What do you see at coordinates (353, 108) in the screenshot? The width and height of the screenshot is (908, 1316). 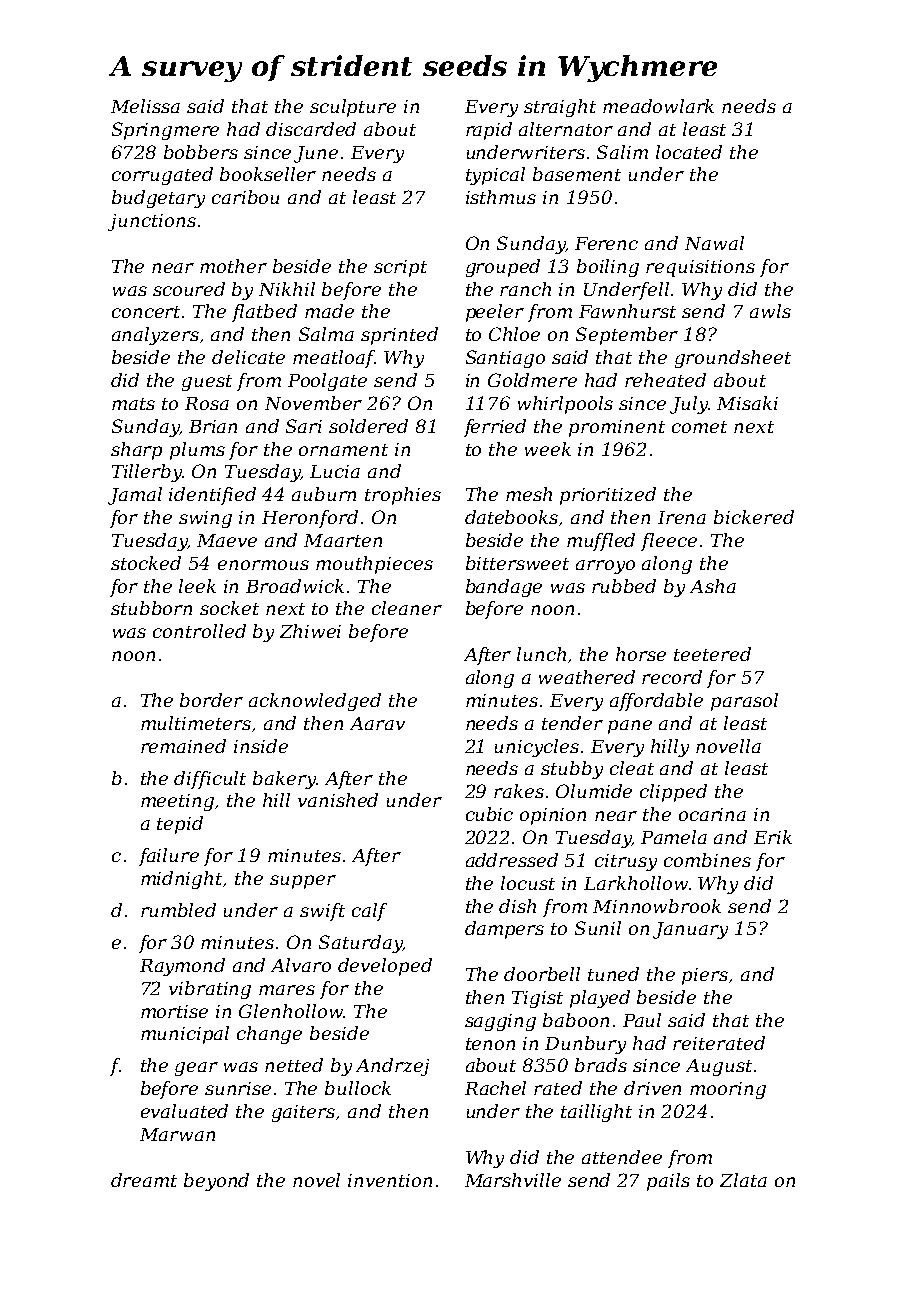 I see `sculpture` at bounding box center [353, 108].
